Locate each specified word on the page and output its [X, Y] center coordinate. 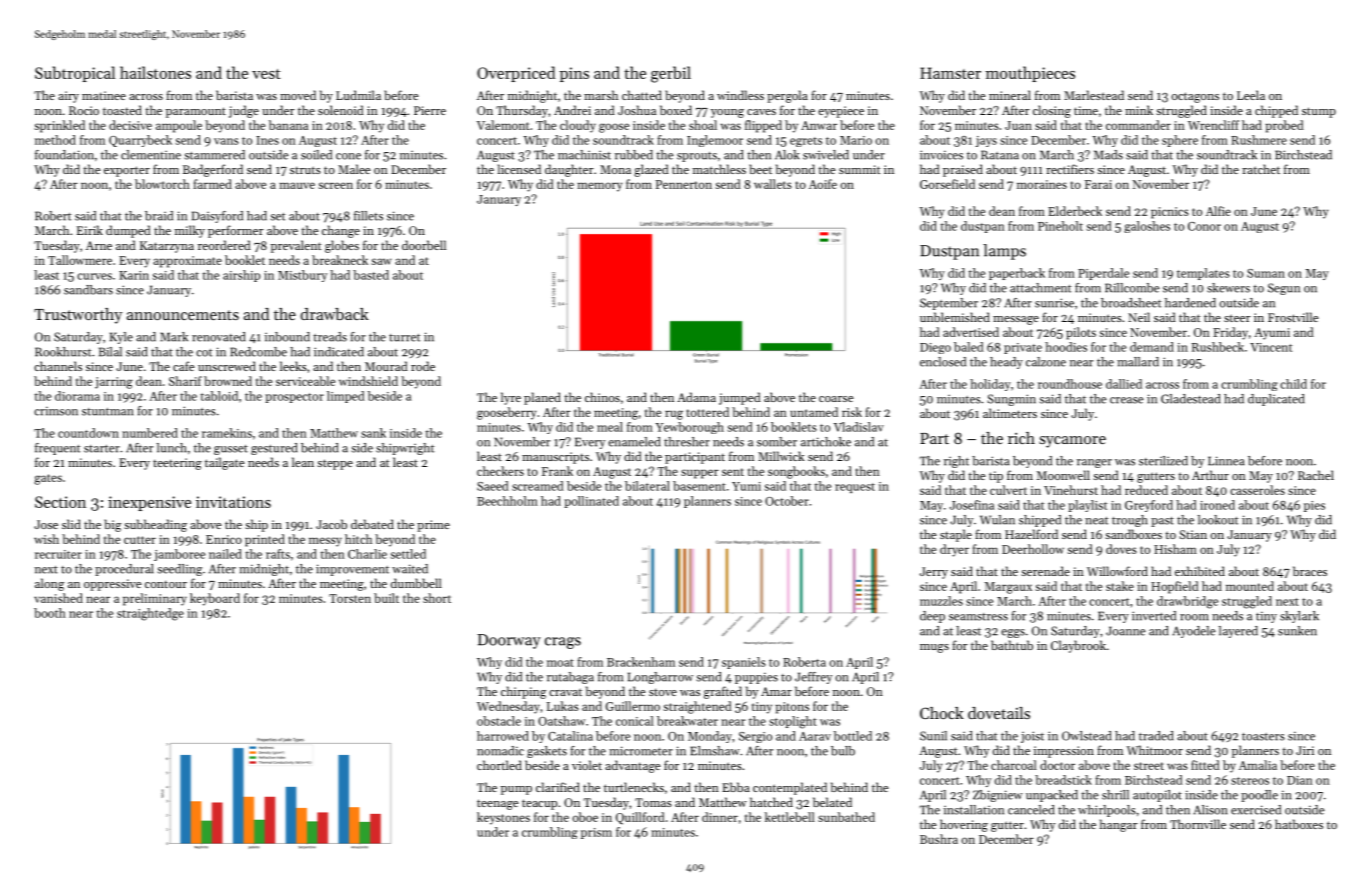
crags [563, 643]
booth [50, 613]
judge [244, 111]
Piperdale [1103, 274]
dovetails [999, 713]
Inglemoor [715, 141]
